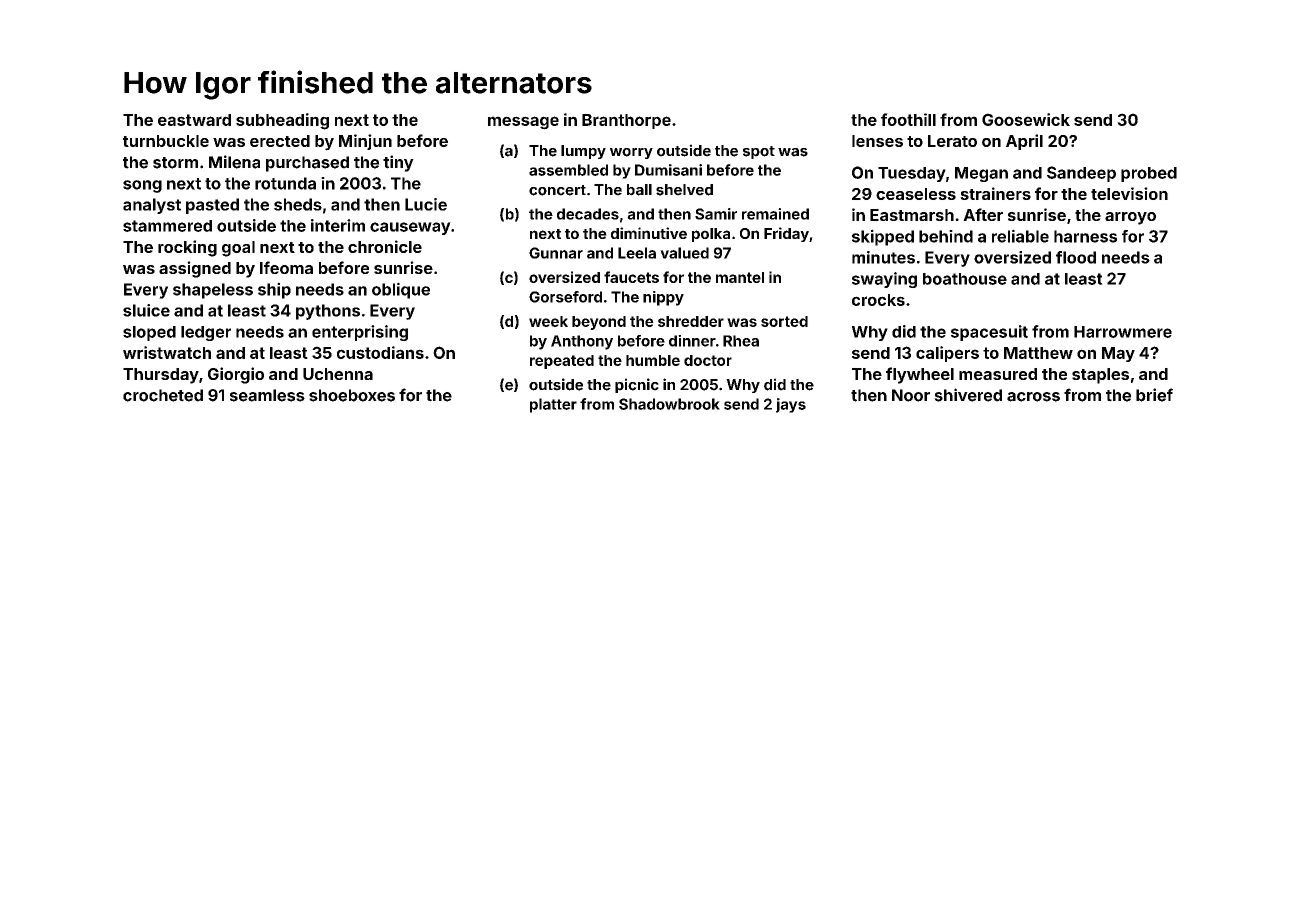 Image resolution: width=1308 pixels, height=924 pixels. Describe the element at coordinates (669, 404) in the screenshot. I see `Shadowbrook` at that location.
